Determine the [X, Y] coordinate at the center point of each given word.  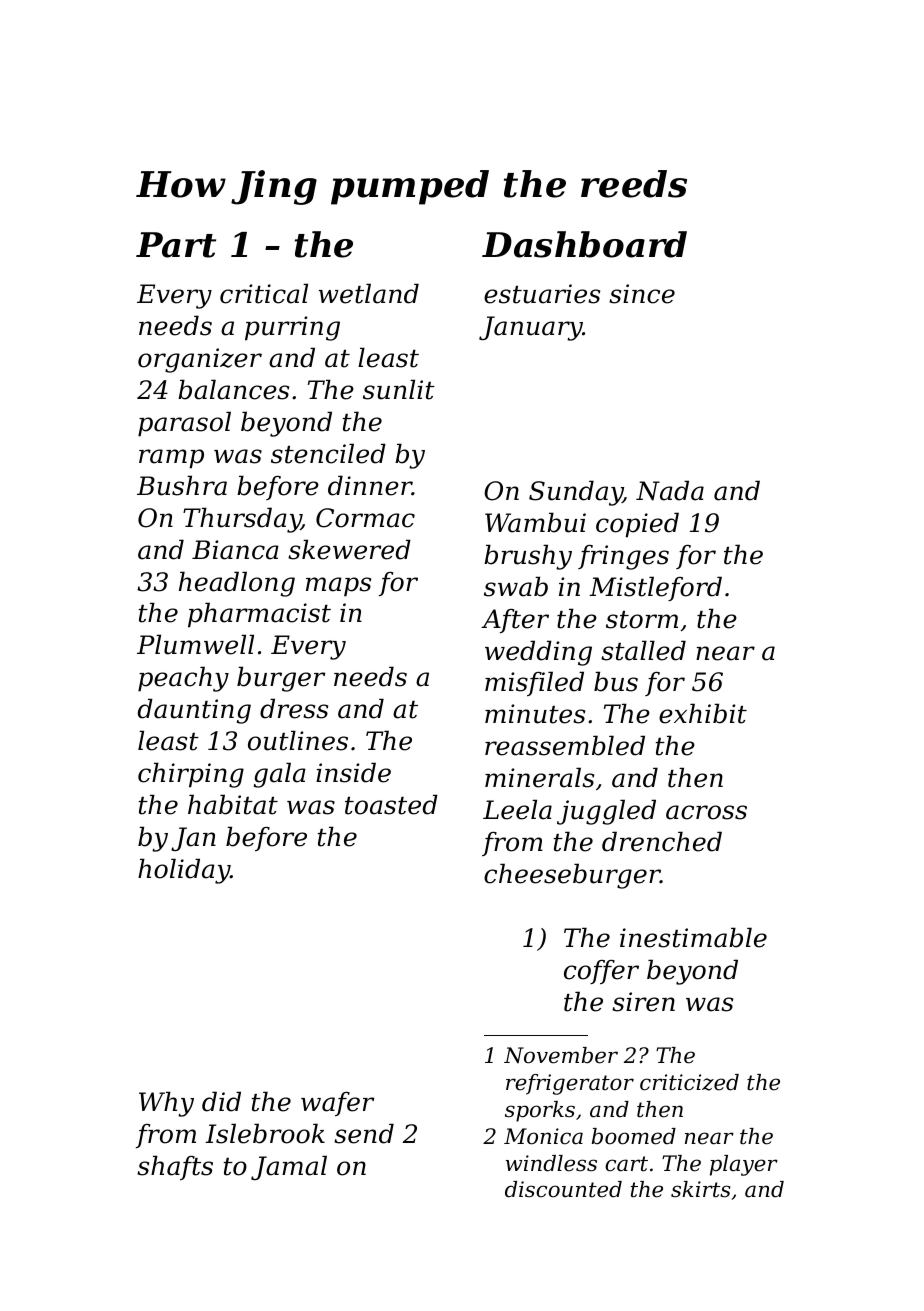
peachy [183, 679]
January [531, 328]
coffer [601, 972]
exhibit [703, 713]
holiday [184, 871]
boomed [634, 1136]
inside [353, 772]
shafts [175, 1167]
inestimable [693, 937]
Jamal [289, 1167]
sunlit [399, 389]
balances [233, 389]
